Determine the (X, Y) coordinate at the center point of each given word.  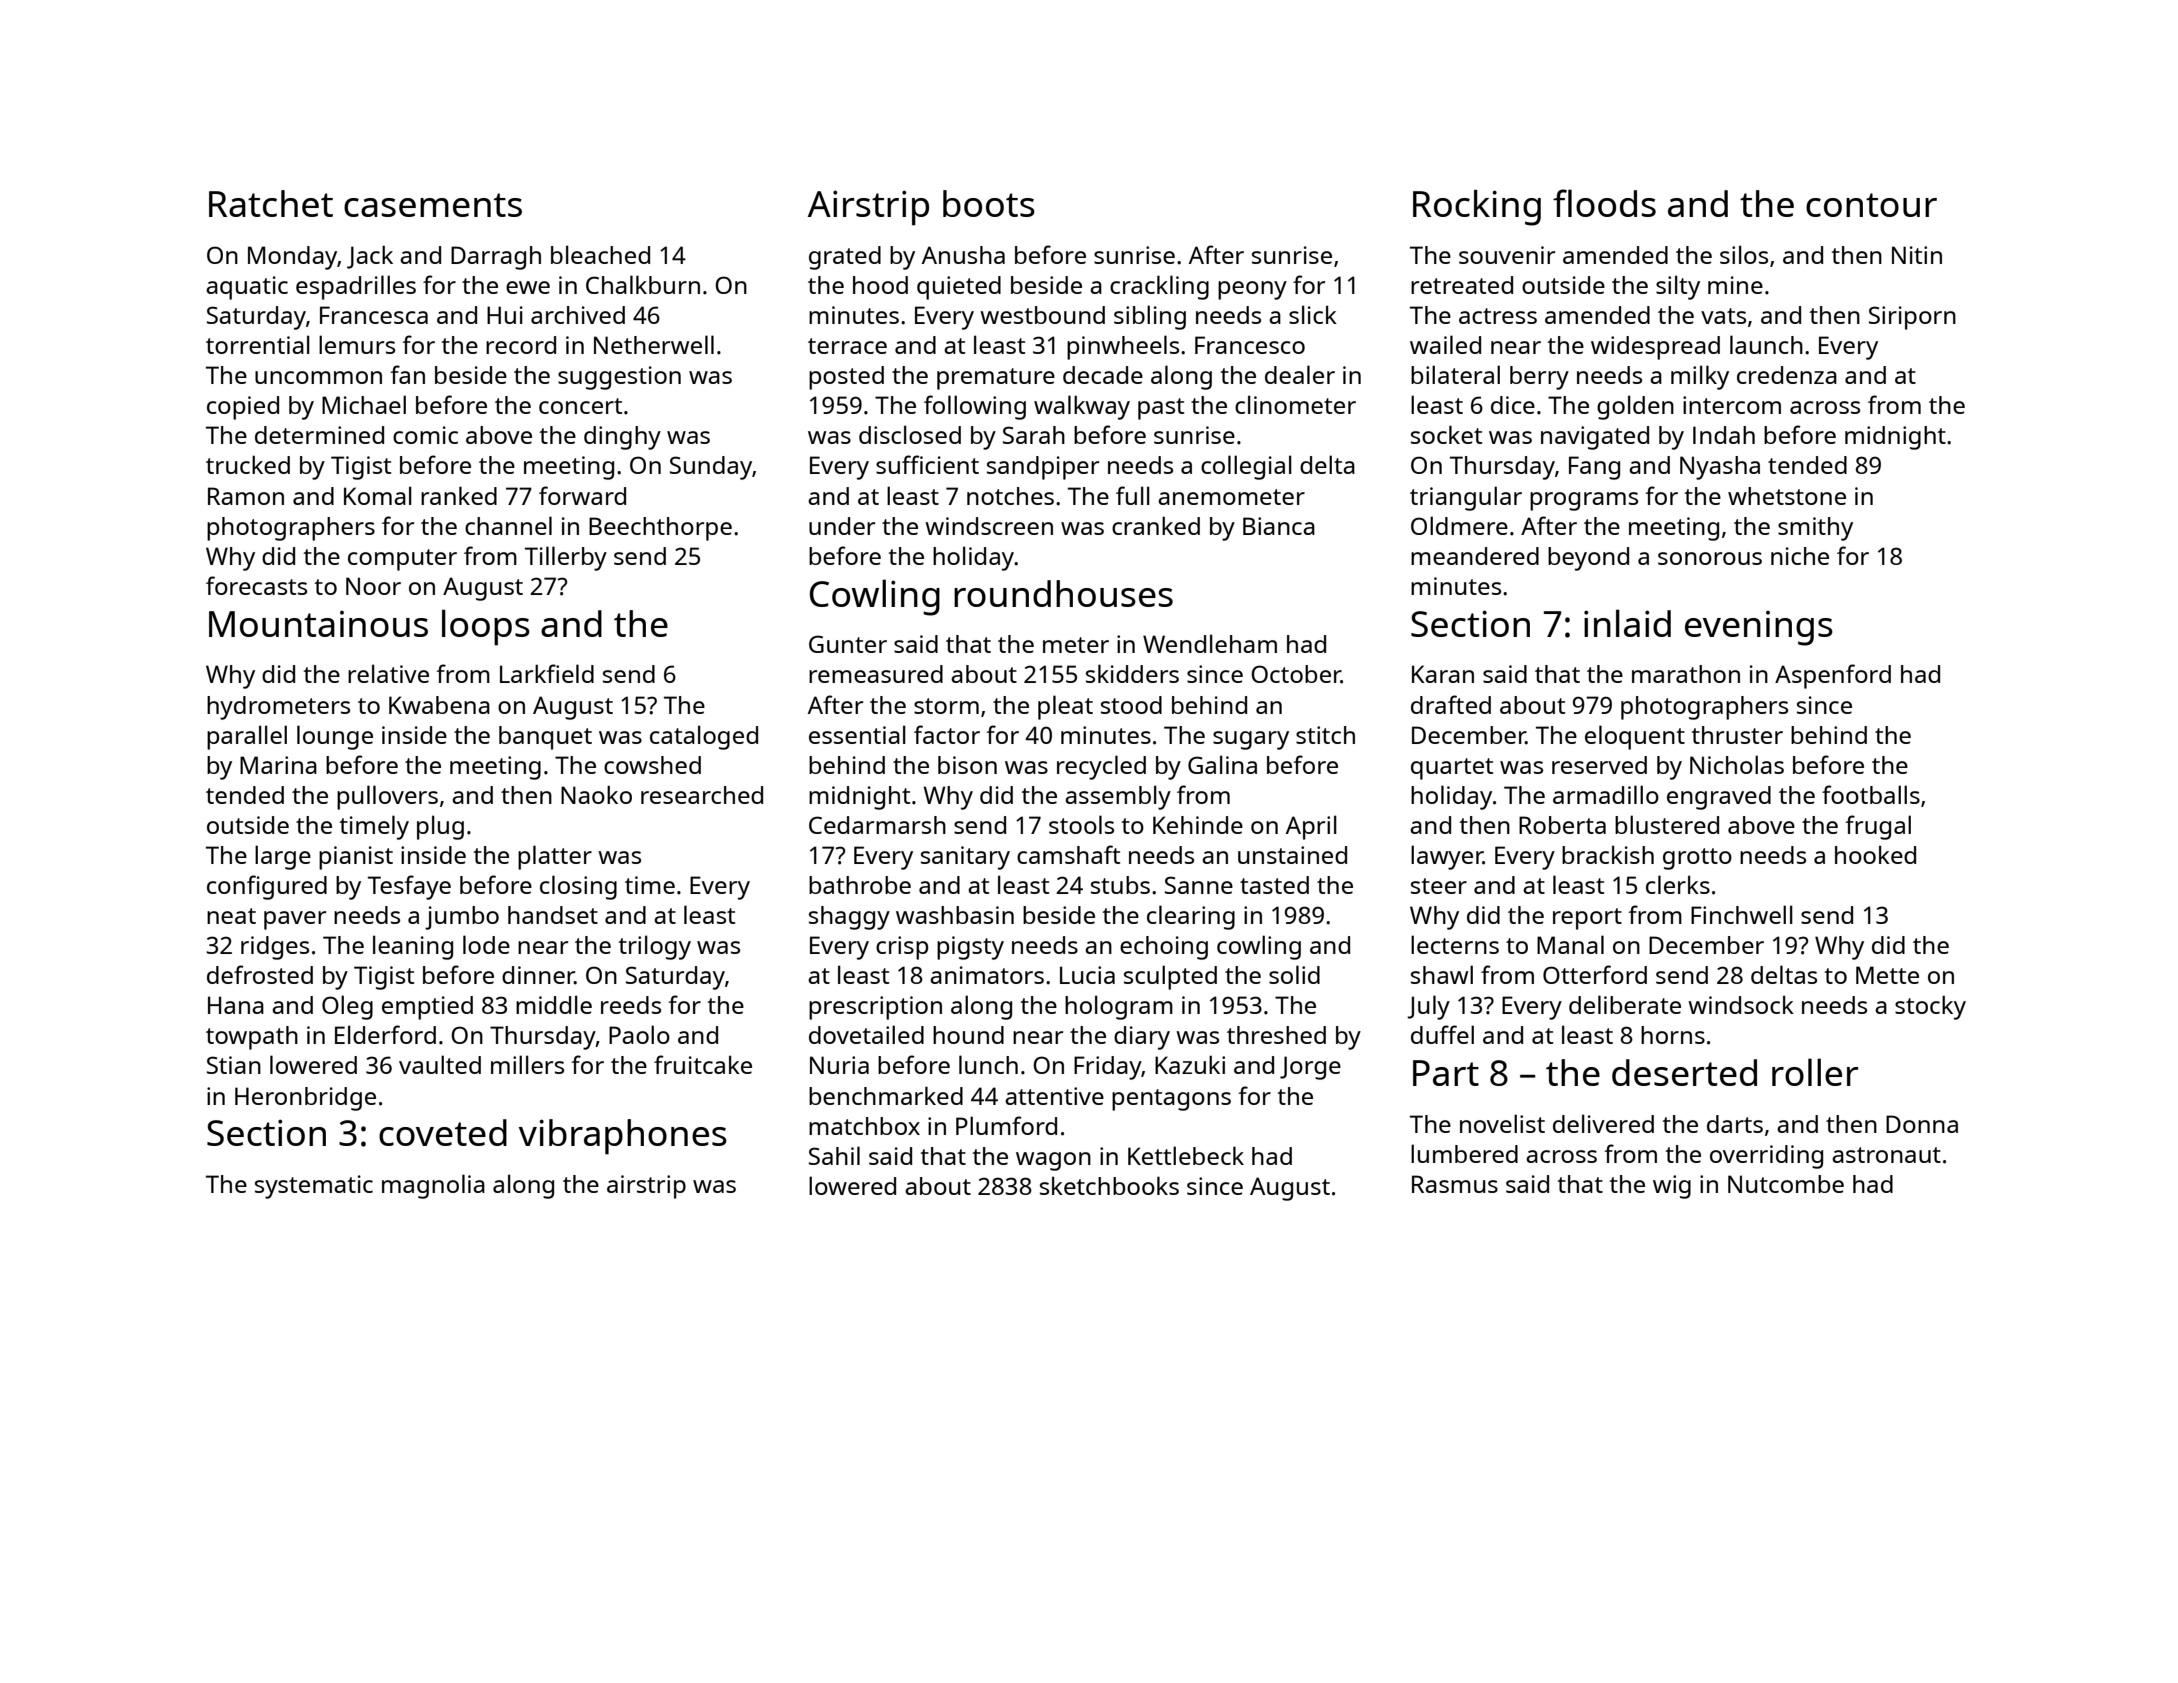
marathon (1686, 674)
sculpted (1170, 977)
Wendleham (1210, 643)
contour (1871, 205)
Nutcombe (1786, 1184)
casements (433, 205)
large (283, 857)
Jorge (1310, 1068)
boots (989, 203)
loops (486, 627)
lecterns (1455, 944)
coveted (443, 1132)
